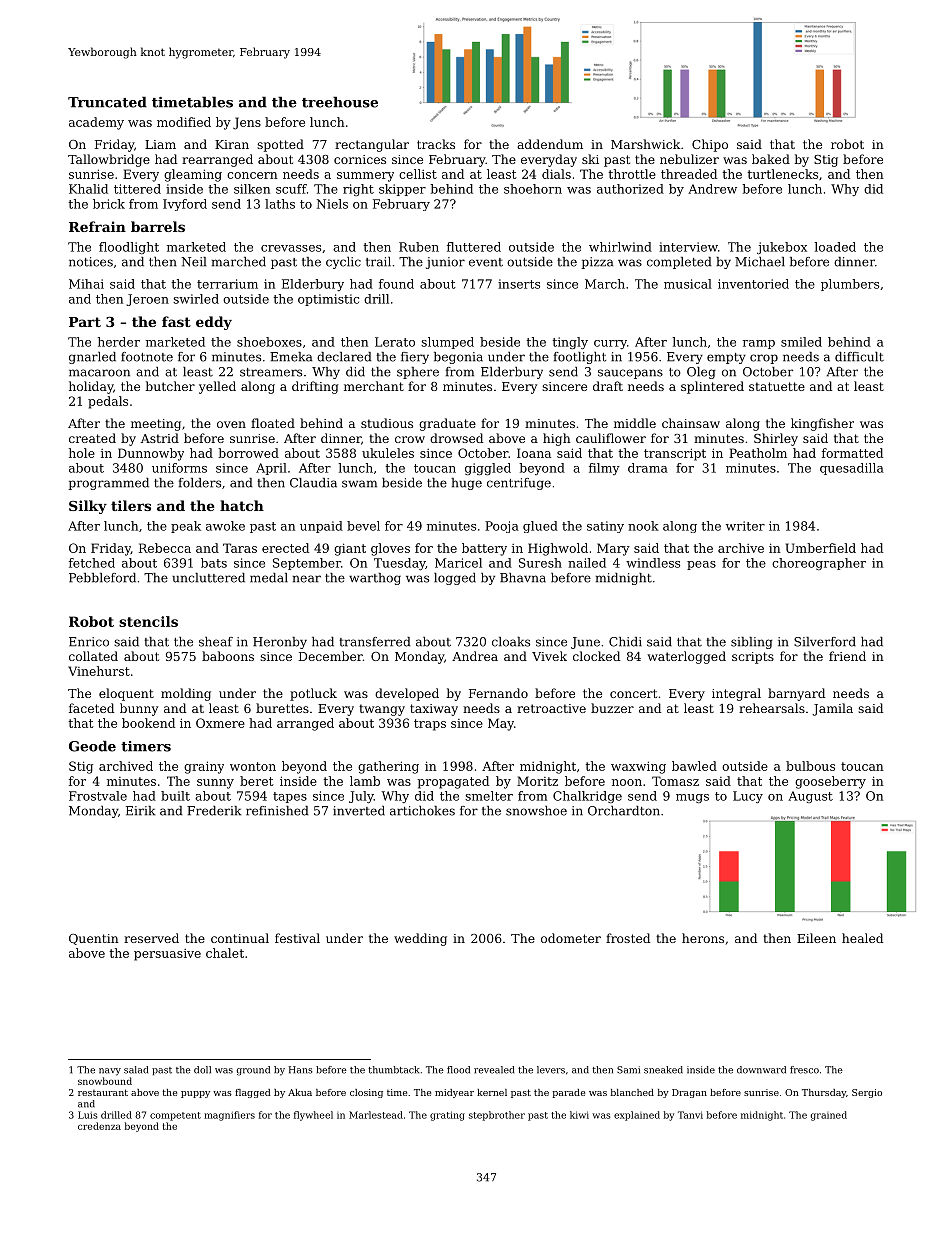 Image resolution: width=952 pixels, height=1233 pixels. Describe the element at coordinates (175, 1116) in the page. I see `competent` at that location.
